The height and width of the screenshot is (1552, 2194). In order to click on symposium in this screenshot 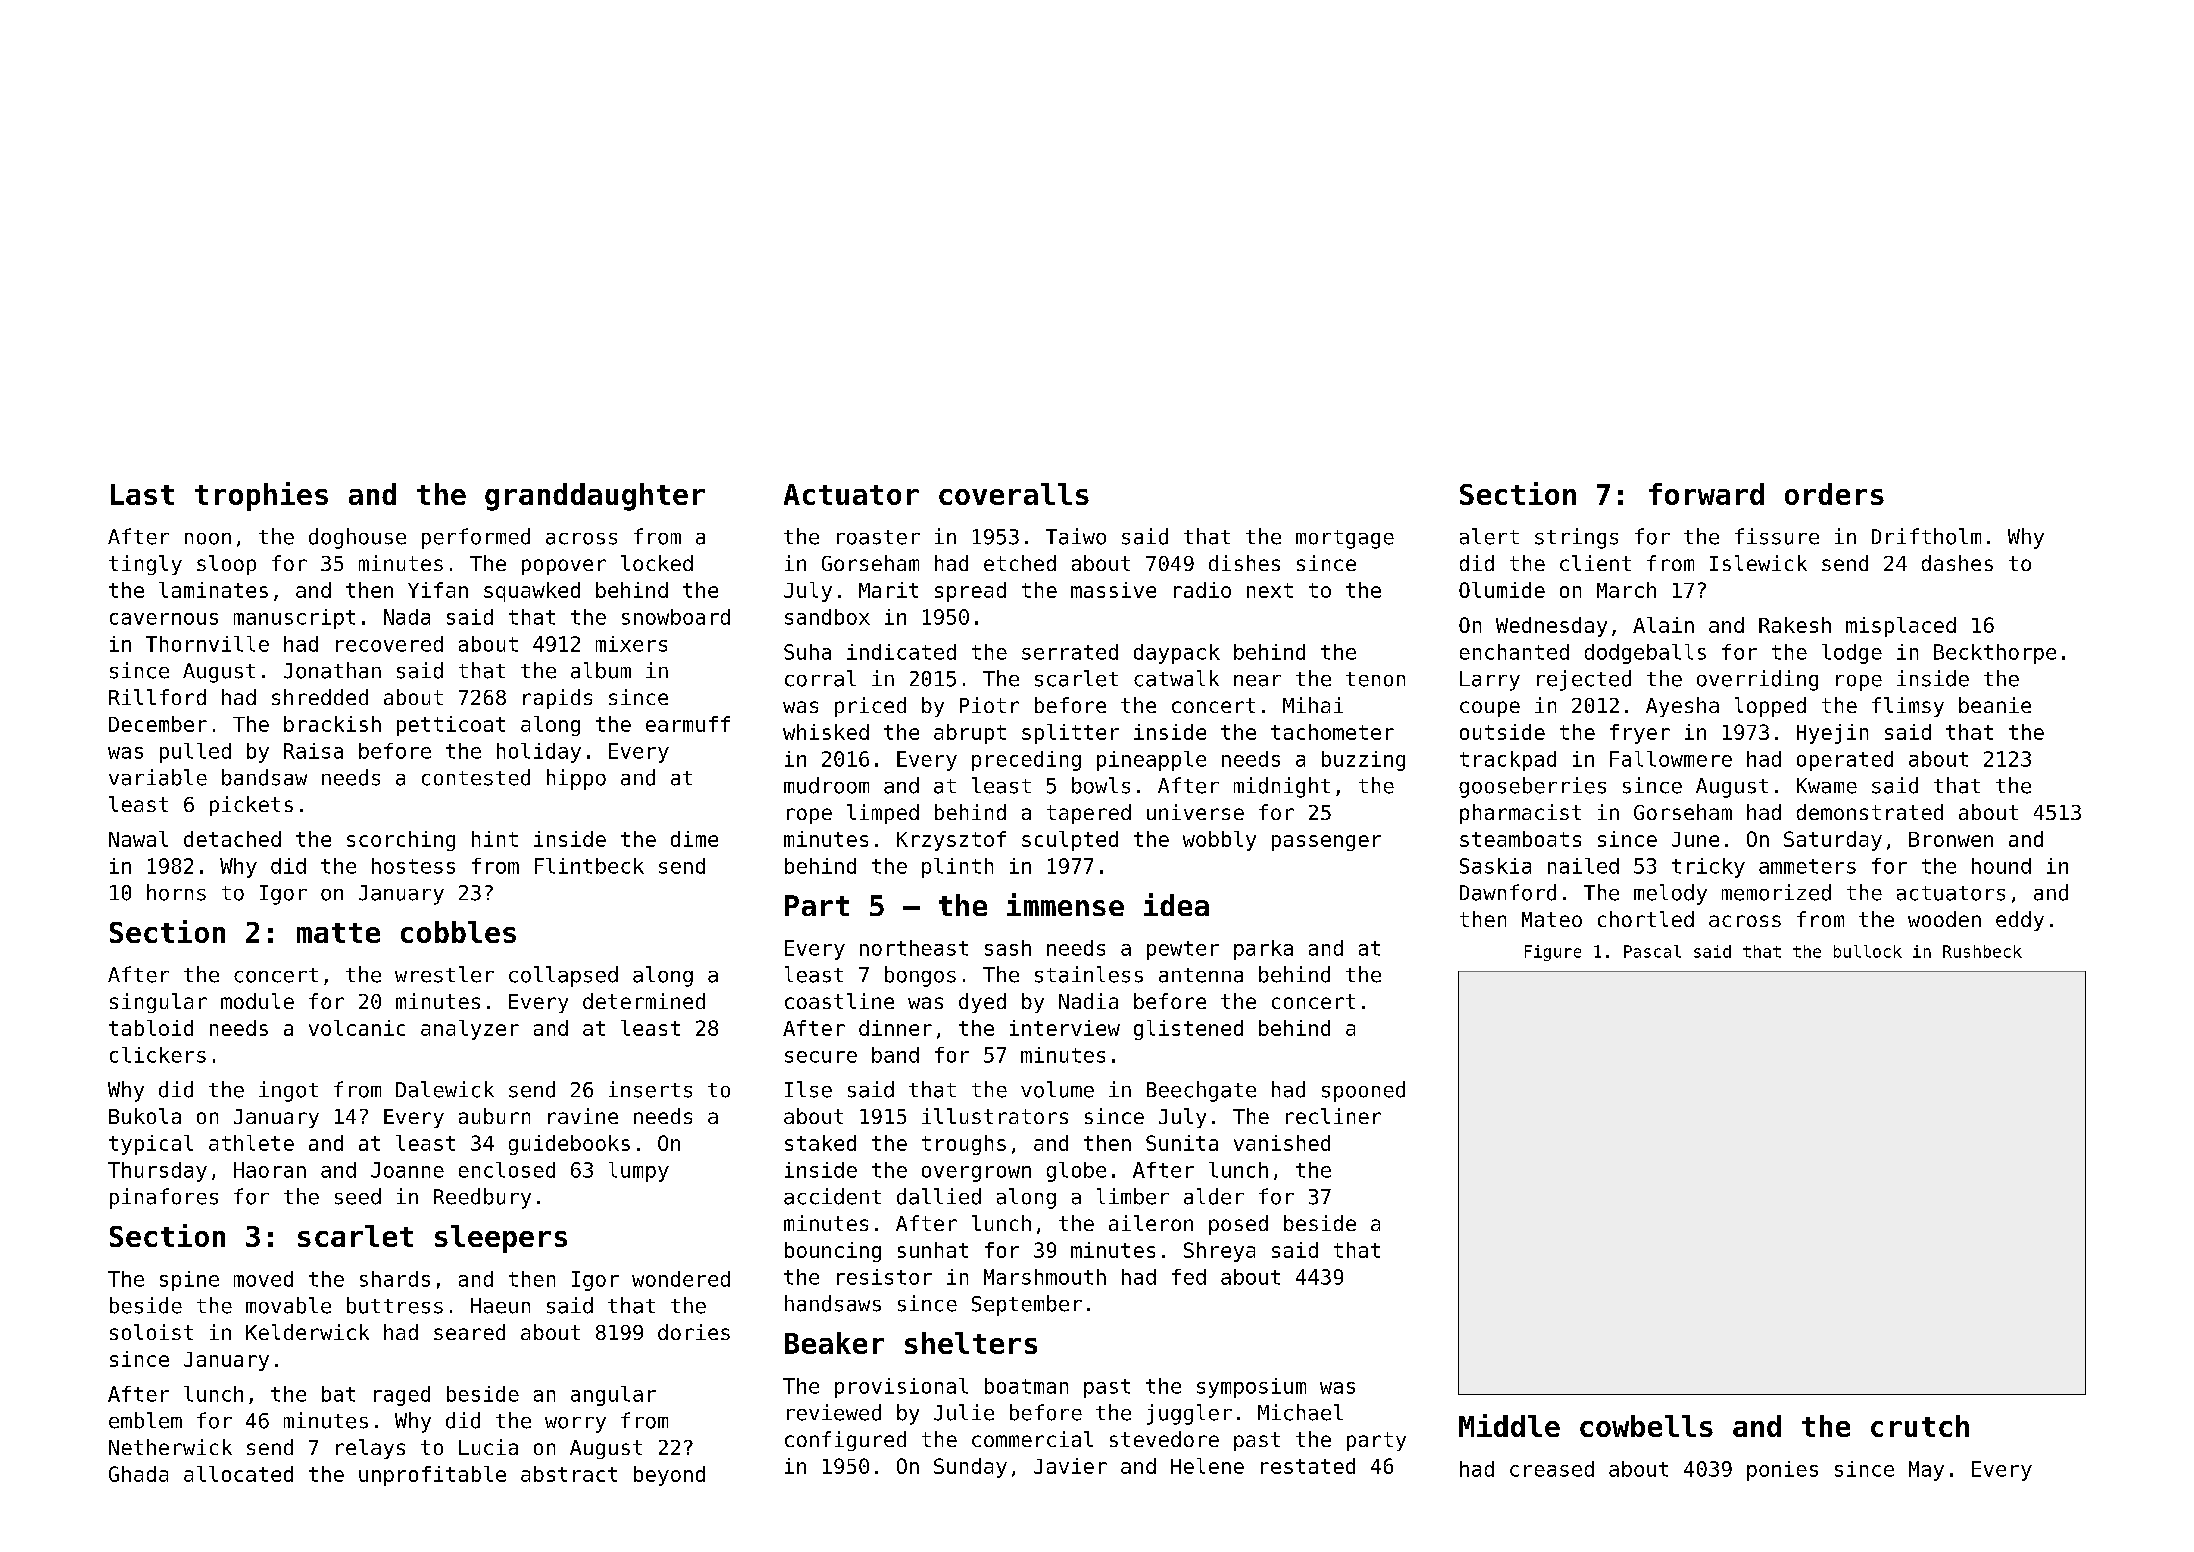, I will do `click(1251, 1388)`.
